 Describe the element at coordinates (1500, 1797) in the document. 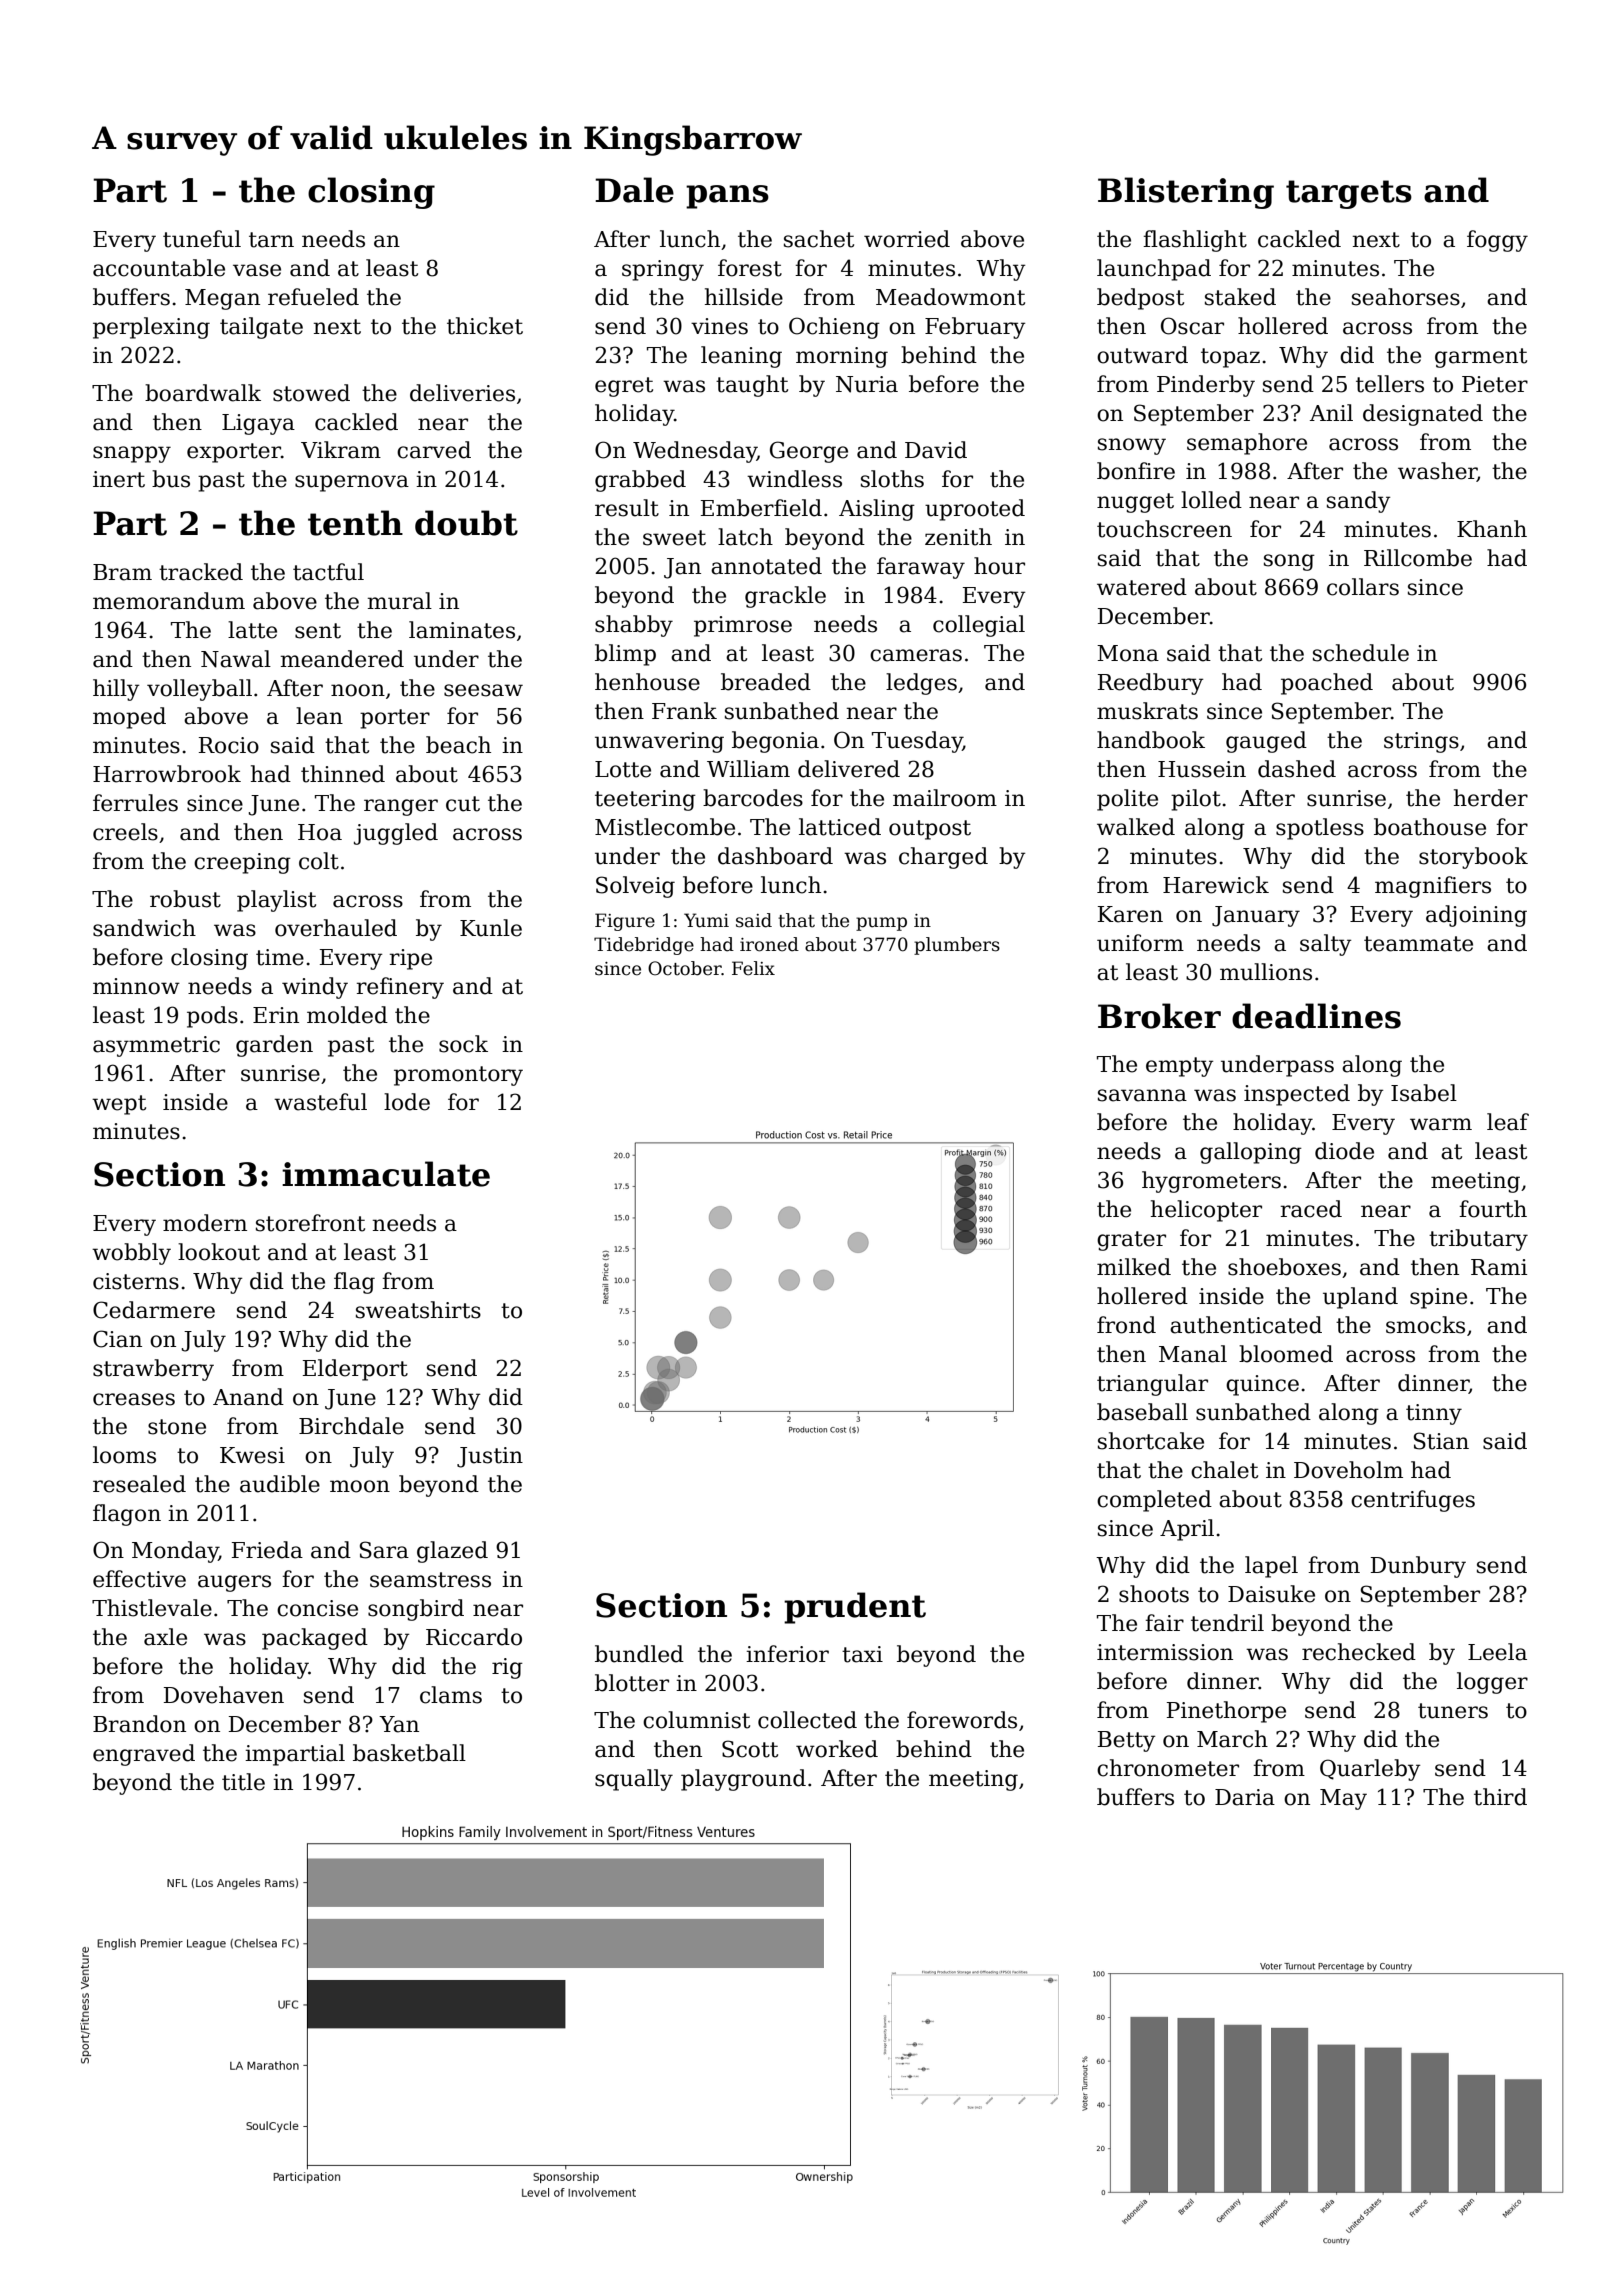

I see `third` at that location.
